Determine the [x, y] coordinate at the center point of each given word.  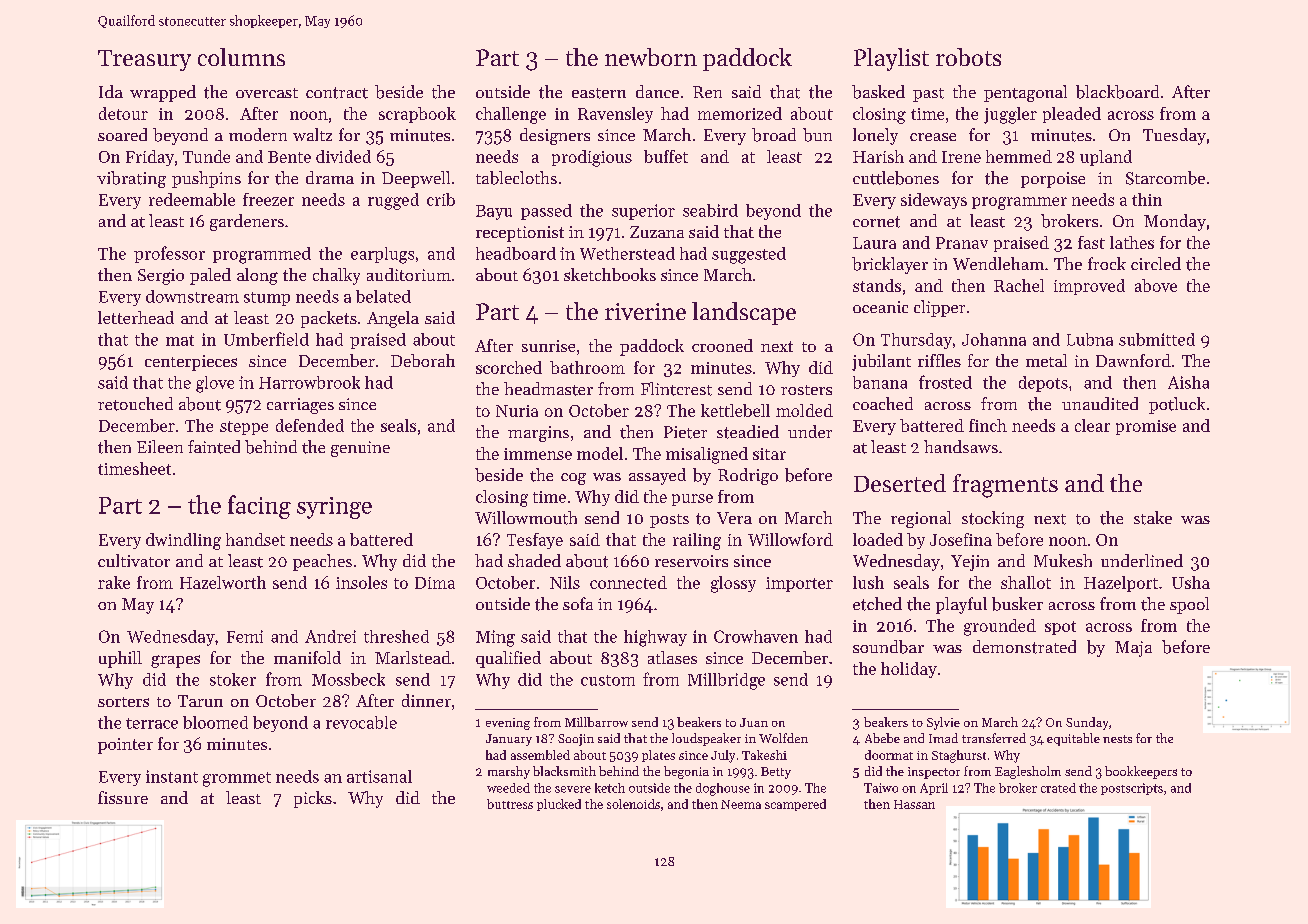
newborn [651, 57]
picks [313, 799]
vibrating [131, 179]
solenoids [633, 804]
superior [643, 212]
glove [215, 384]
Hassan [914, 804]
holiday [909, 670]
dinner [426, 700]
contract [337, 93]
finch [988, 425]
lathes [1132, 242]
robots [968, 57]
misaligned [707, 455]
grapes [175, 661]
